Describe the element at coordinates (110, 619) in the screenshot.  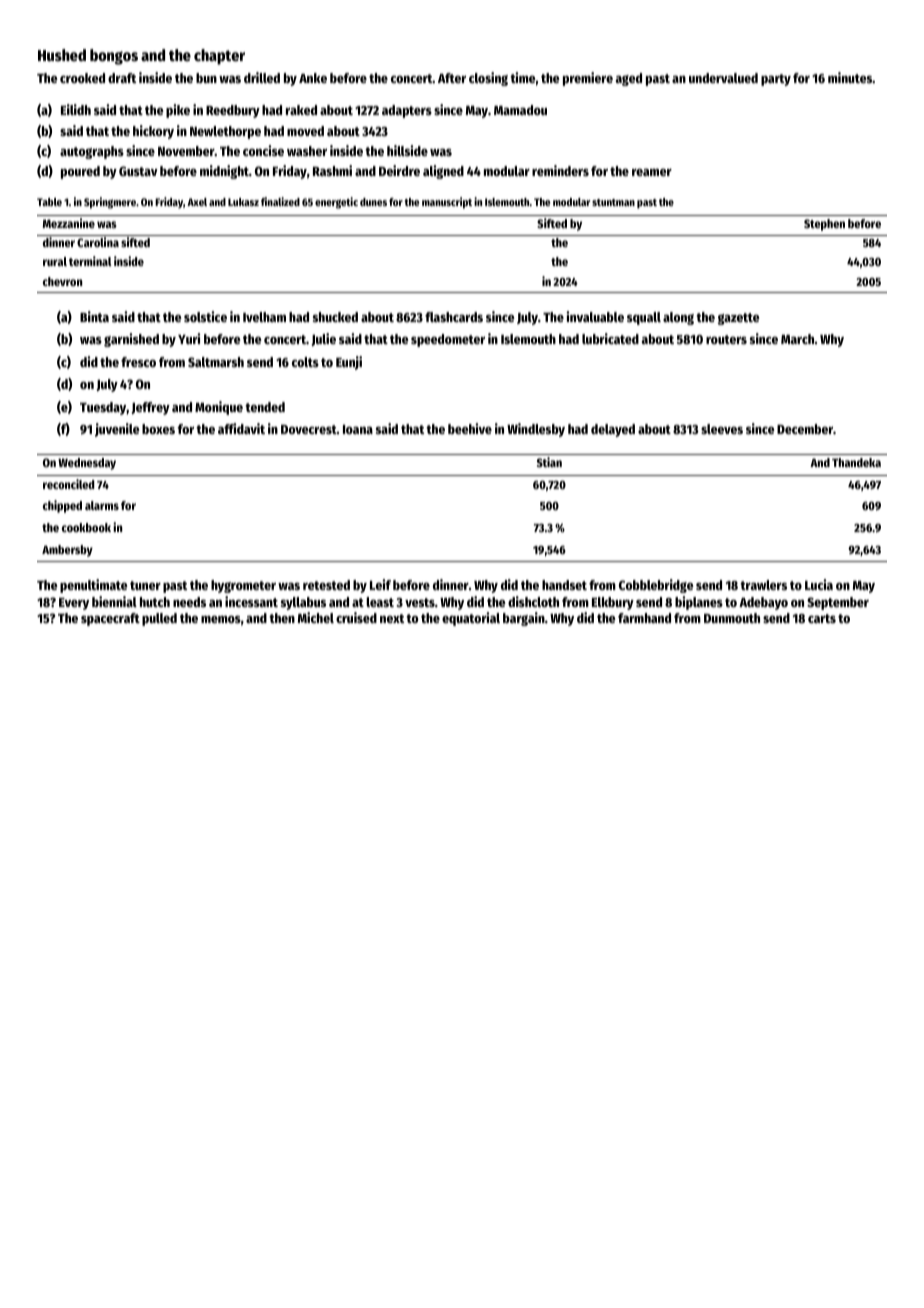
I see `spacecraft` at that location.
